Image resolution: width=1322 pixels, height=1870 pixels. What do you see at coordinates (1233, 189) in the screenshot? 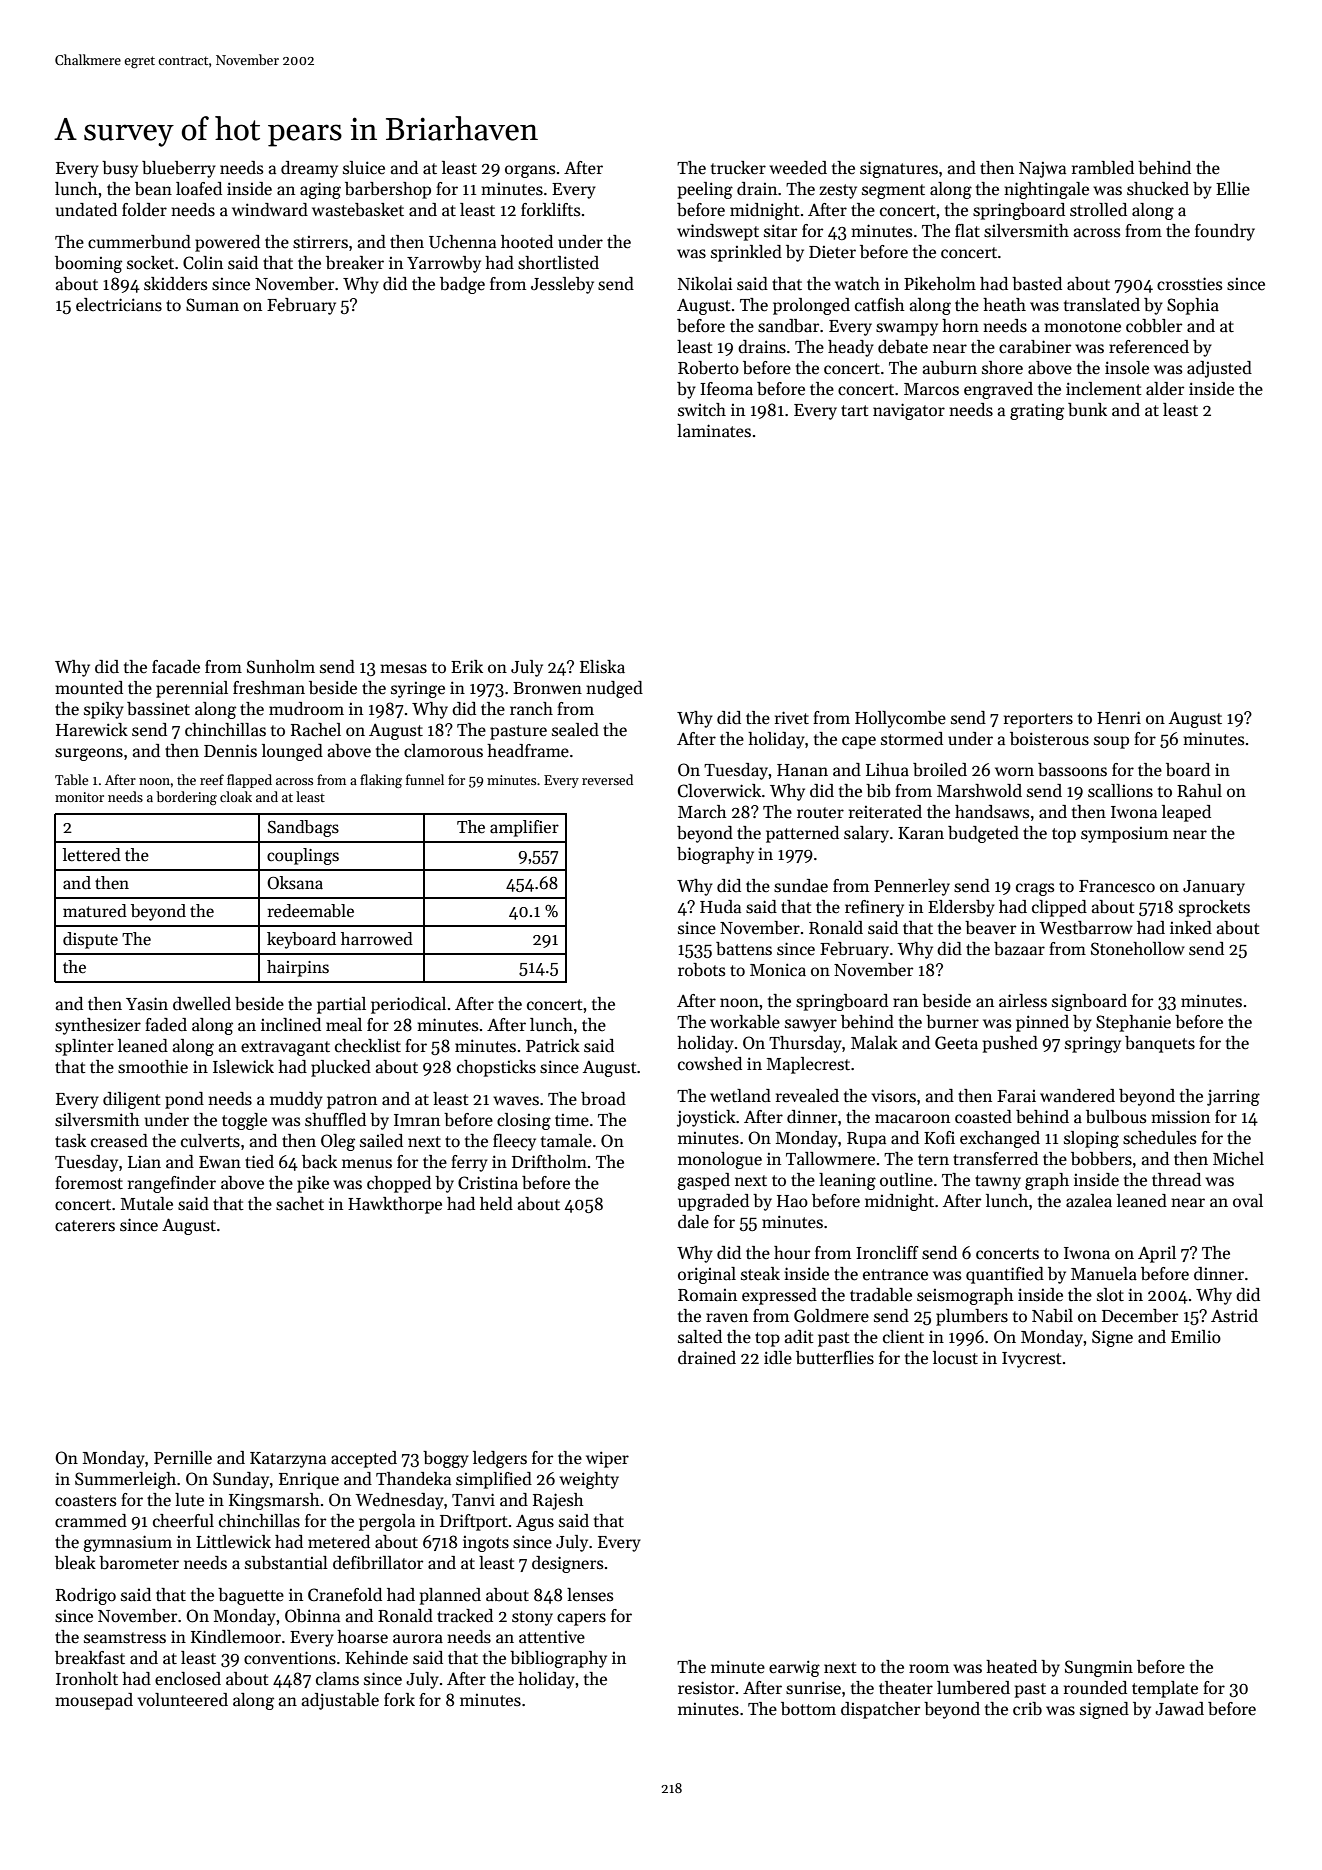
I see `Ellie` at bounding box center [1233, 189].
